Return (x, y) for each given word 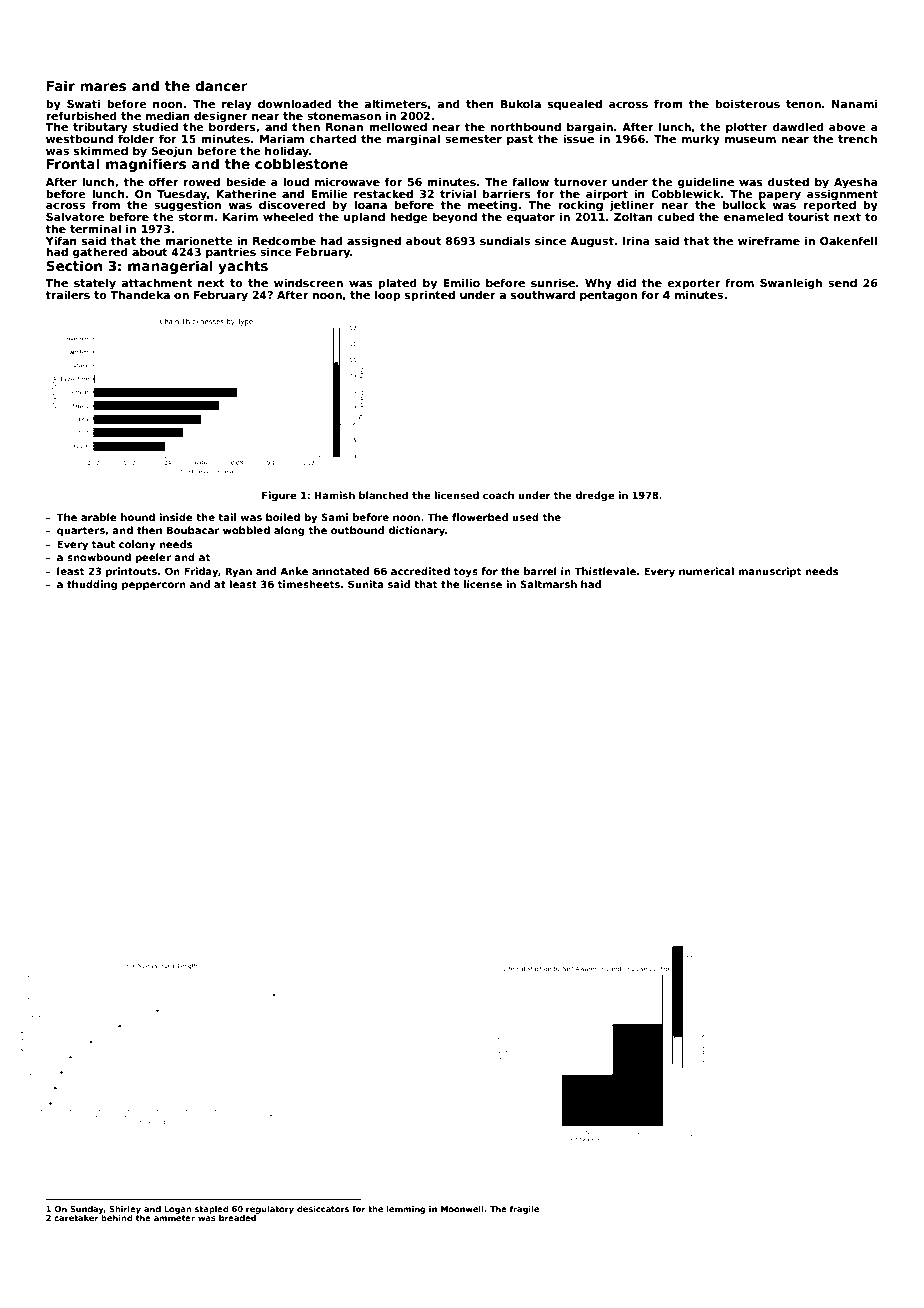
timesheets (309, 584)
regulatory (270, 1209)
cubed (675, 216)
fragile (524, 1209)
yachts (243, 267)
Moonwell (462, 1208)
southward (543, 294)
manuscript (769, 572)
